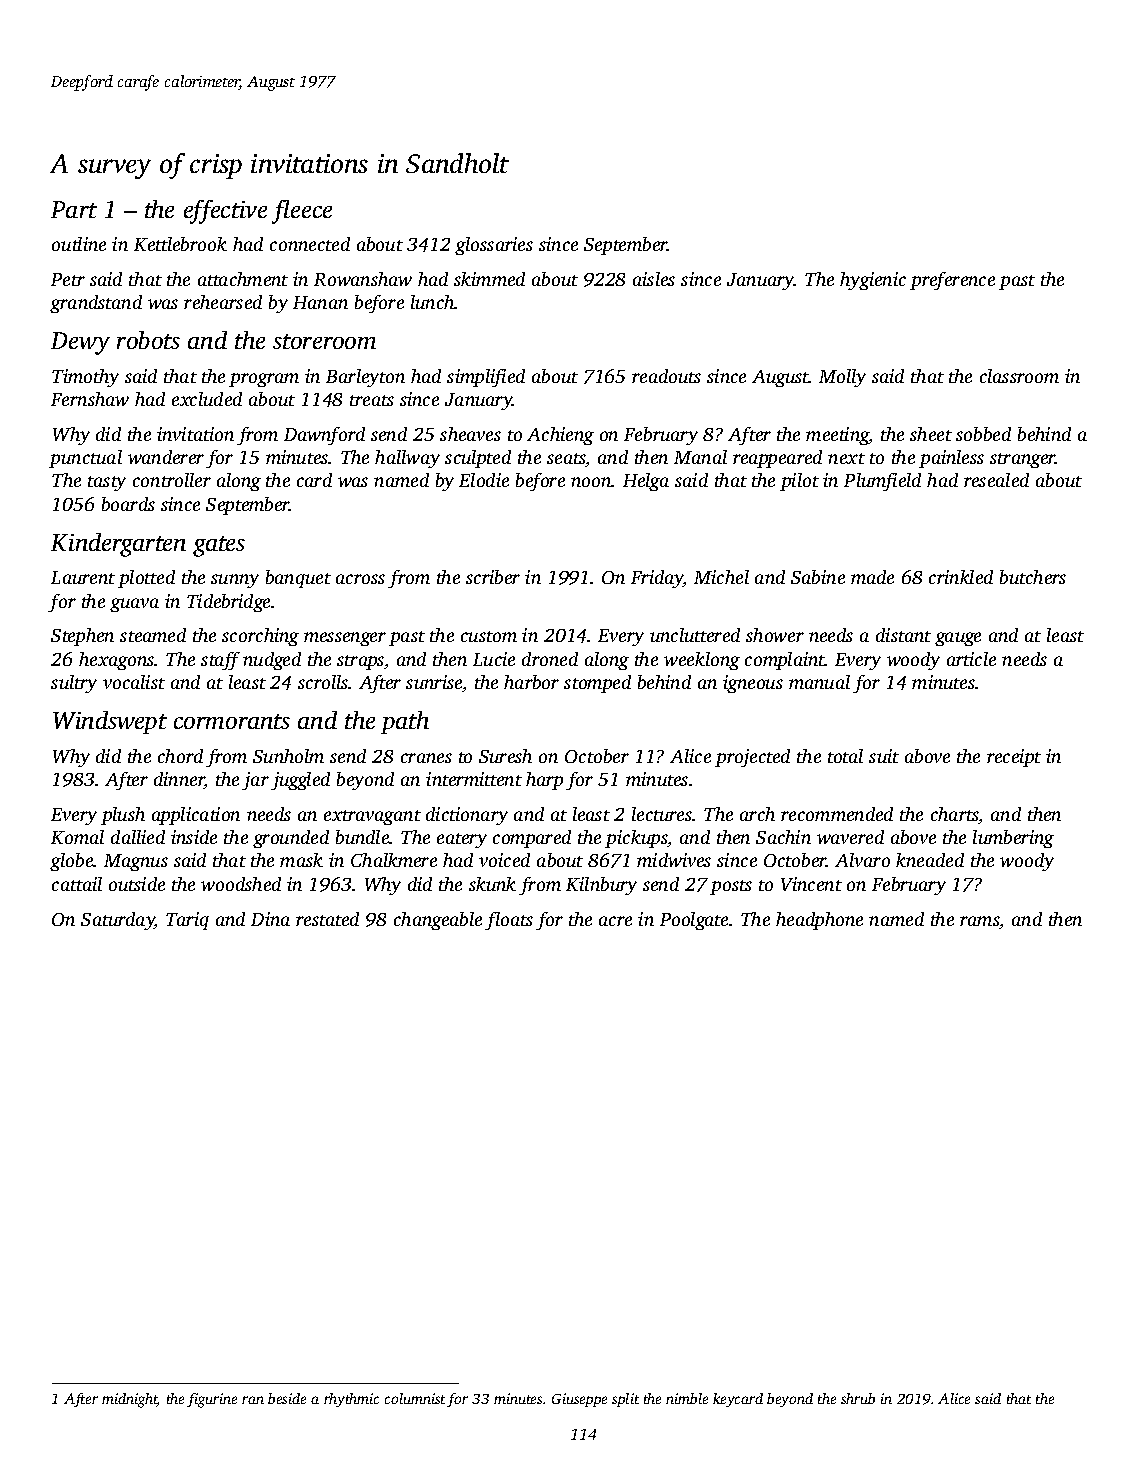  Describe the element at coordinates (1019, 376) in the document. I see `classroom` at that location.
